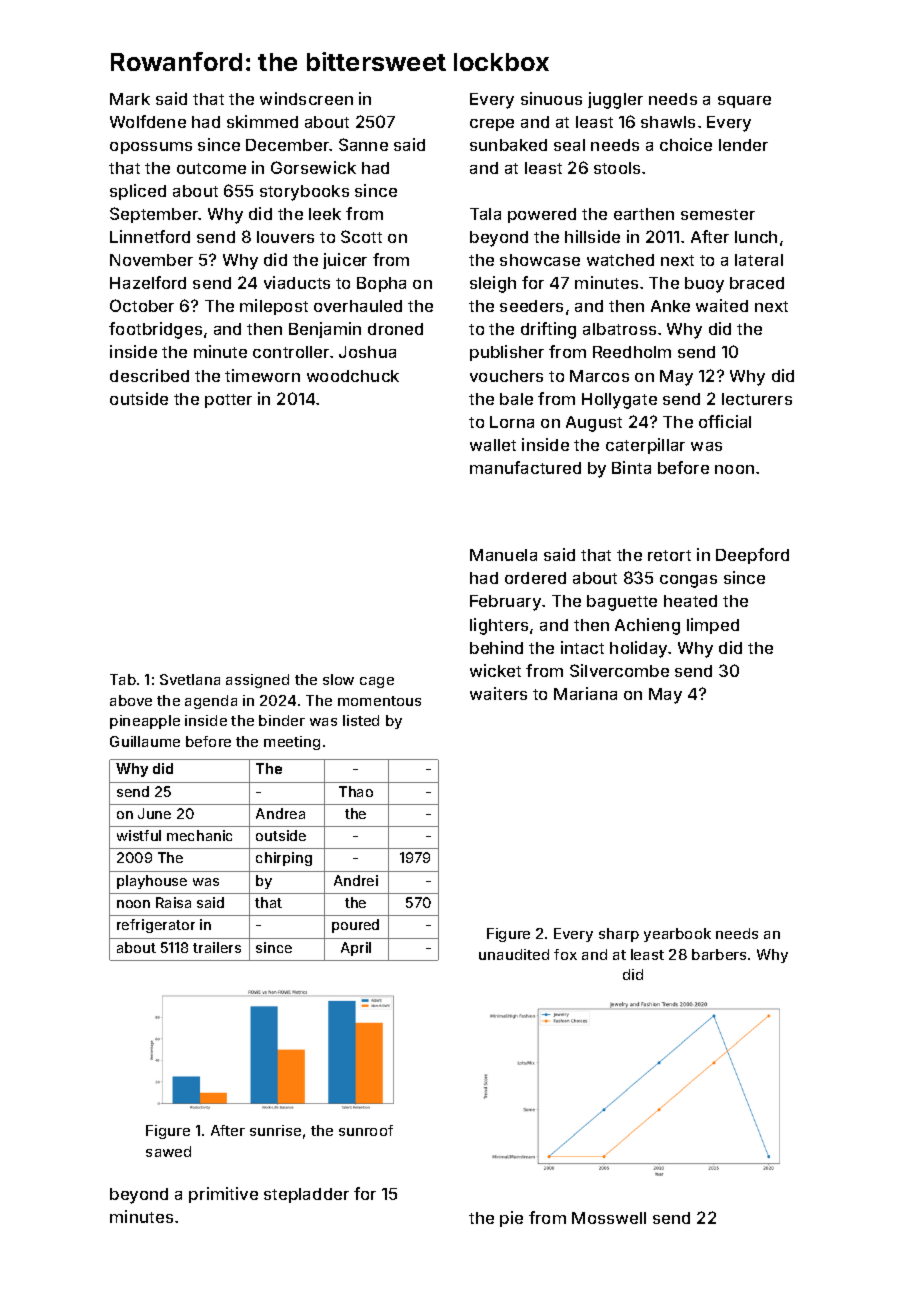 The image size is (908, 1316). I want to click on Reedholm, so click(632, 352).
